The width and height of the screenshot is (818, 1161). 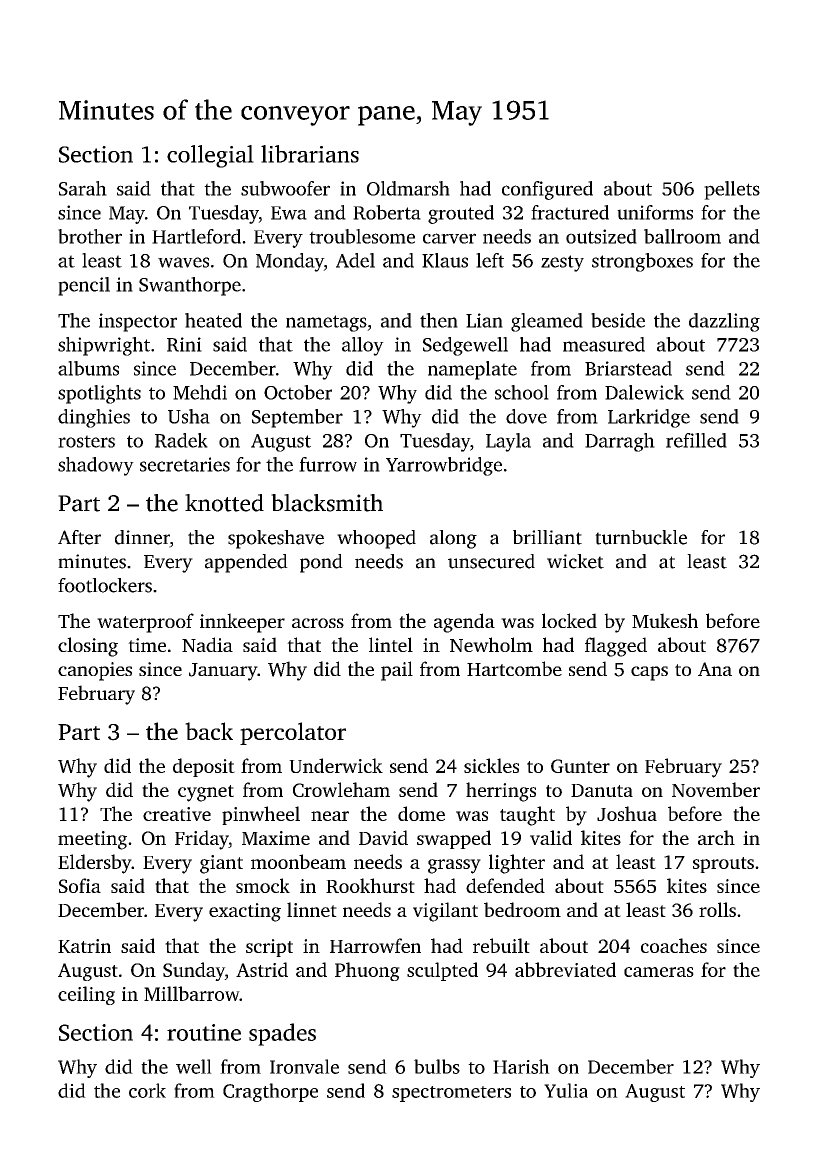 What do you see at coordinates (147, 1090) in the screenshot?
I see `cork` at bounding box center [147, 1090].
